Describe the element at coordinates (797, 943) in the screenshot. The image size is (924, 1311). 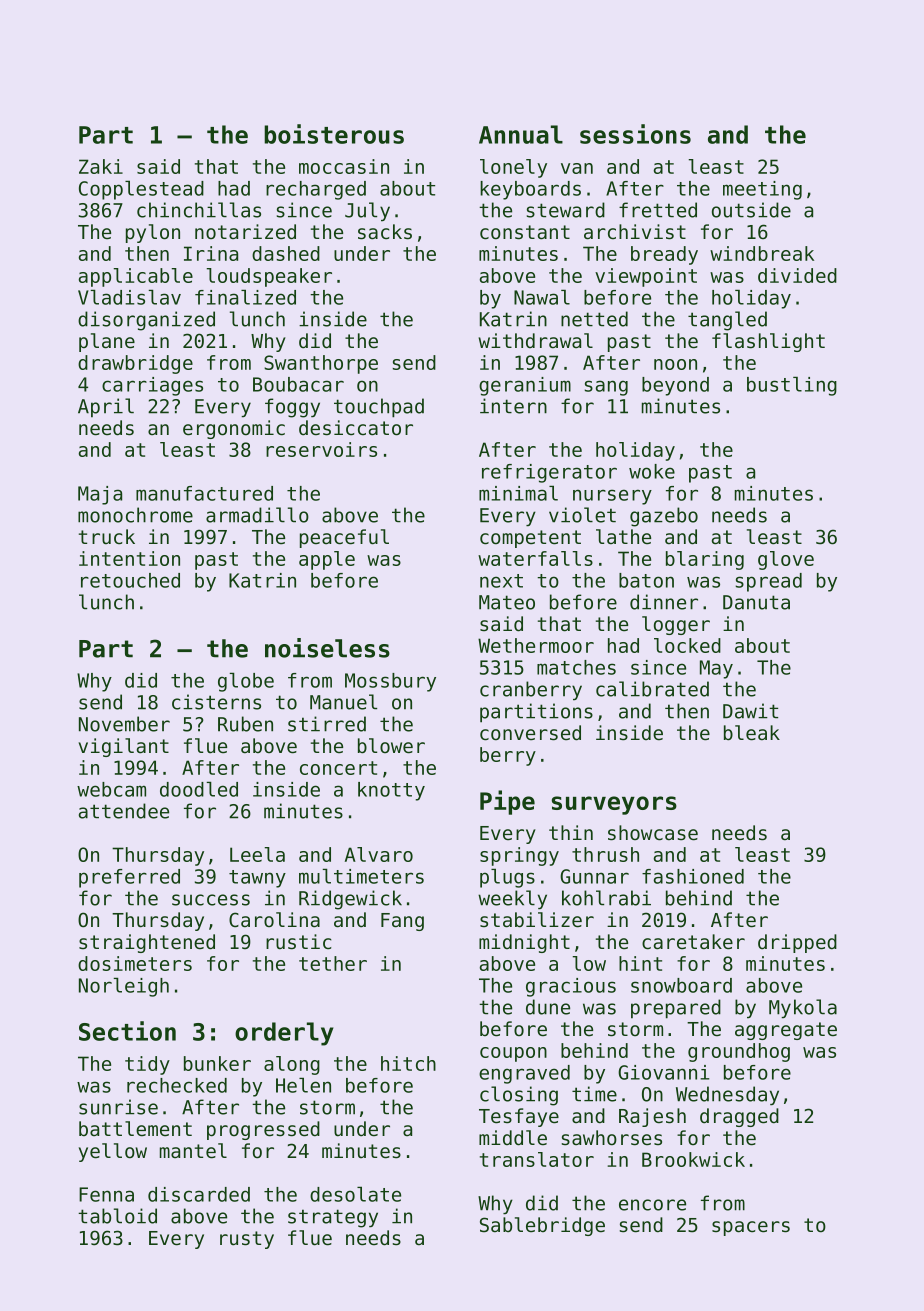
I see `dripped` at that location.
